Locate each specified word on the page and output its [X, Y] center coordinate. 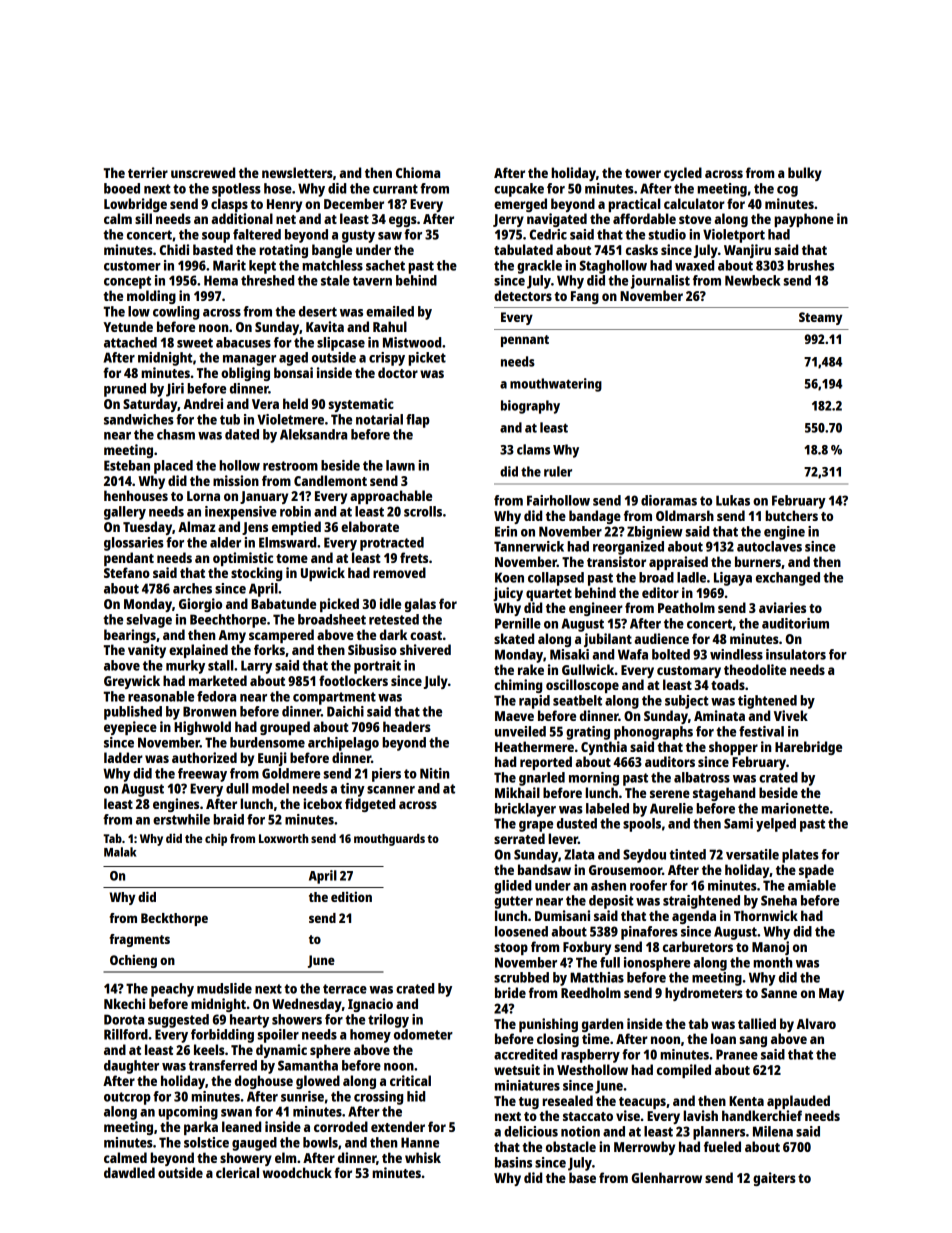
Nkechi [124, 1003]
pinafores [649, 933]
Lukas [733, 500]
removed [399, 572]
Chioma [418, 172]
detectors [523, 295]
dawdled [129, 1172]
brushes [810, 265]
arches [192, 588]
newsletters [297, 172]
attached [130, 342]
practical [634, 205]
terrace [345, 989]
